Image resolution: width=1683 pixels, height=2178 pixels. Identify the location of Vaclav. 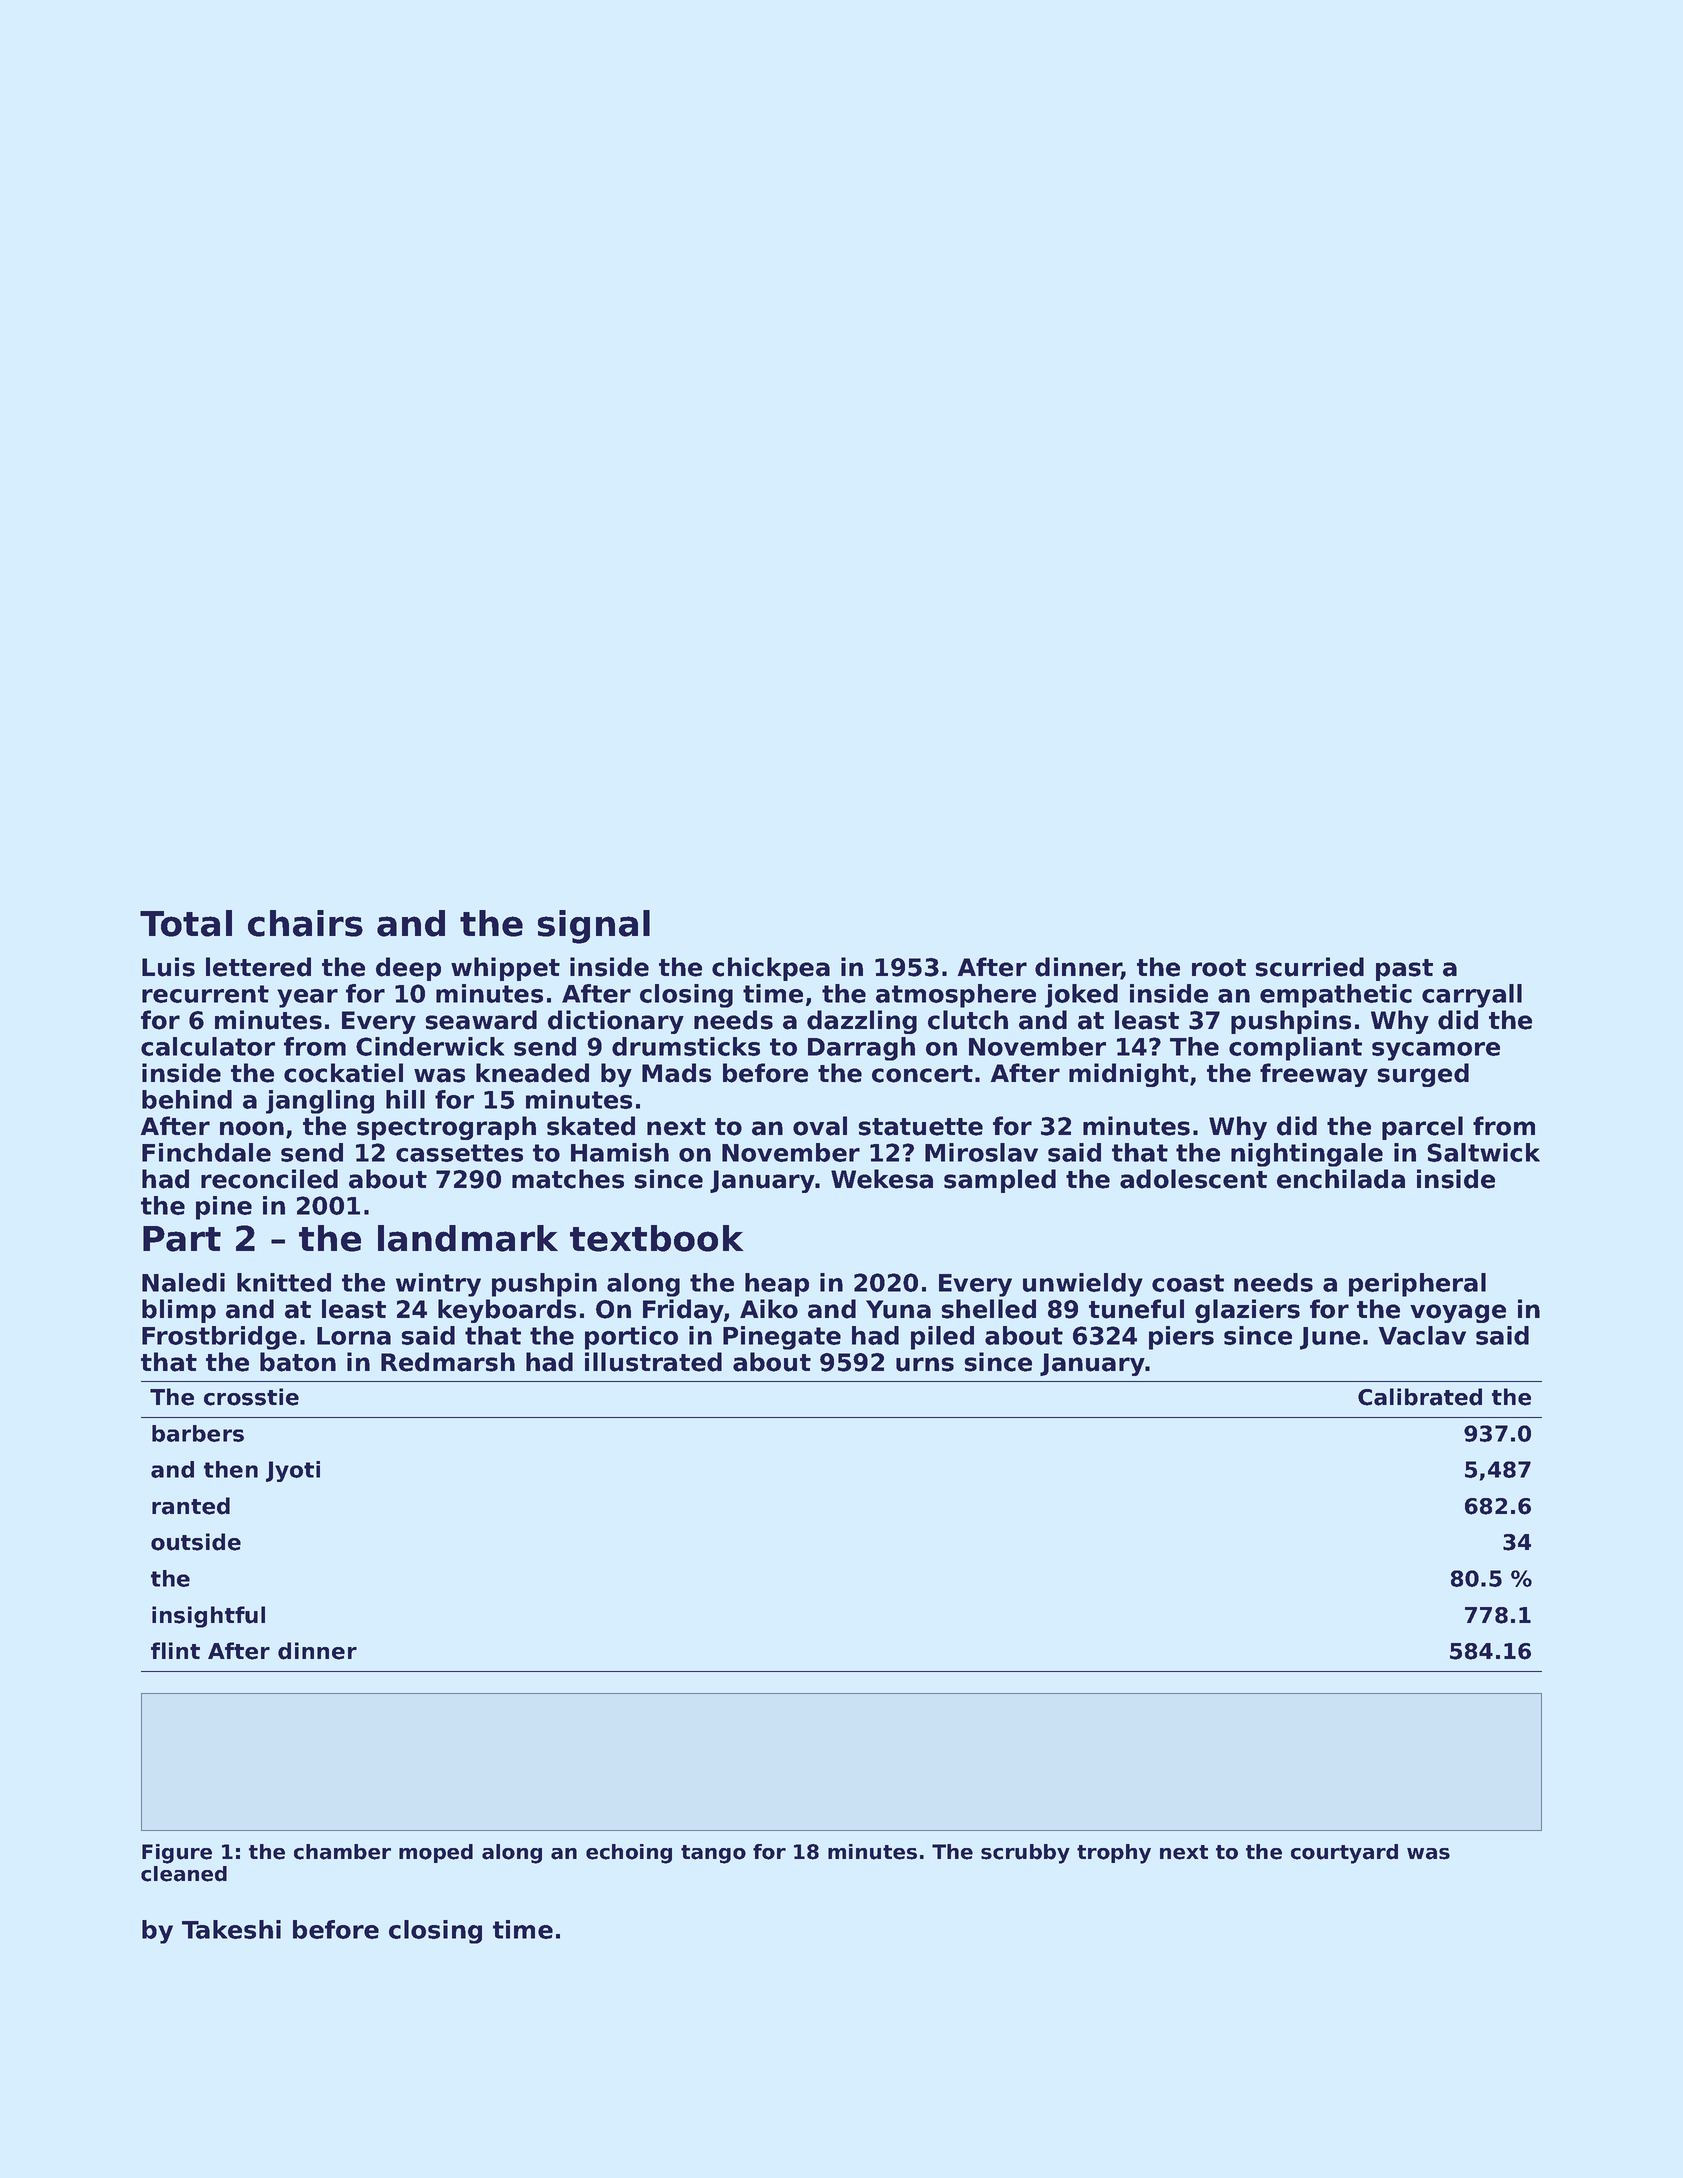
(1422, 1335).
